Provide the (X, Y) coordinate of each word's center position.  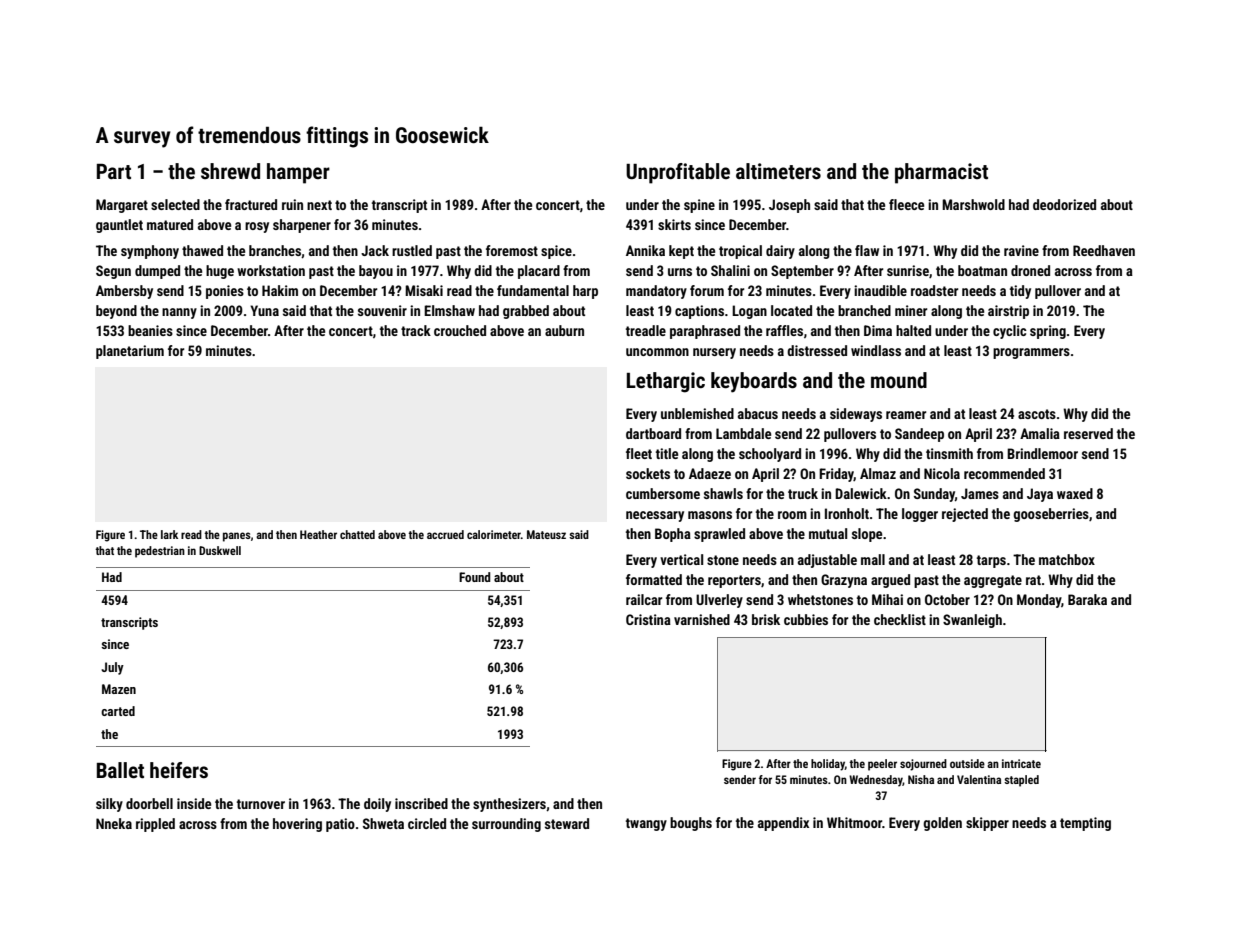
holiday (828, 765)
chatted (357, 534)
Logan (749, 312)
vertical (681, 559)
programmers (1031, 353)
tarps (991, 561)
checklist (900, 619)
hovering (297, 825)
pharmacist (941, 173)
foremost (512, 250)
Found (474, 577)
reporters (734, 581)
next (319, 205)
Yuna (264, 310)
